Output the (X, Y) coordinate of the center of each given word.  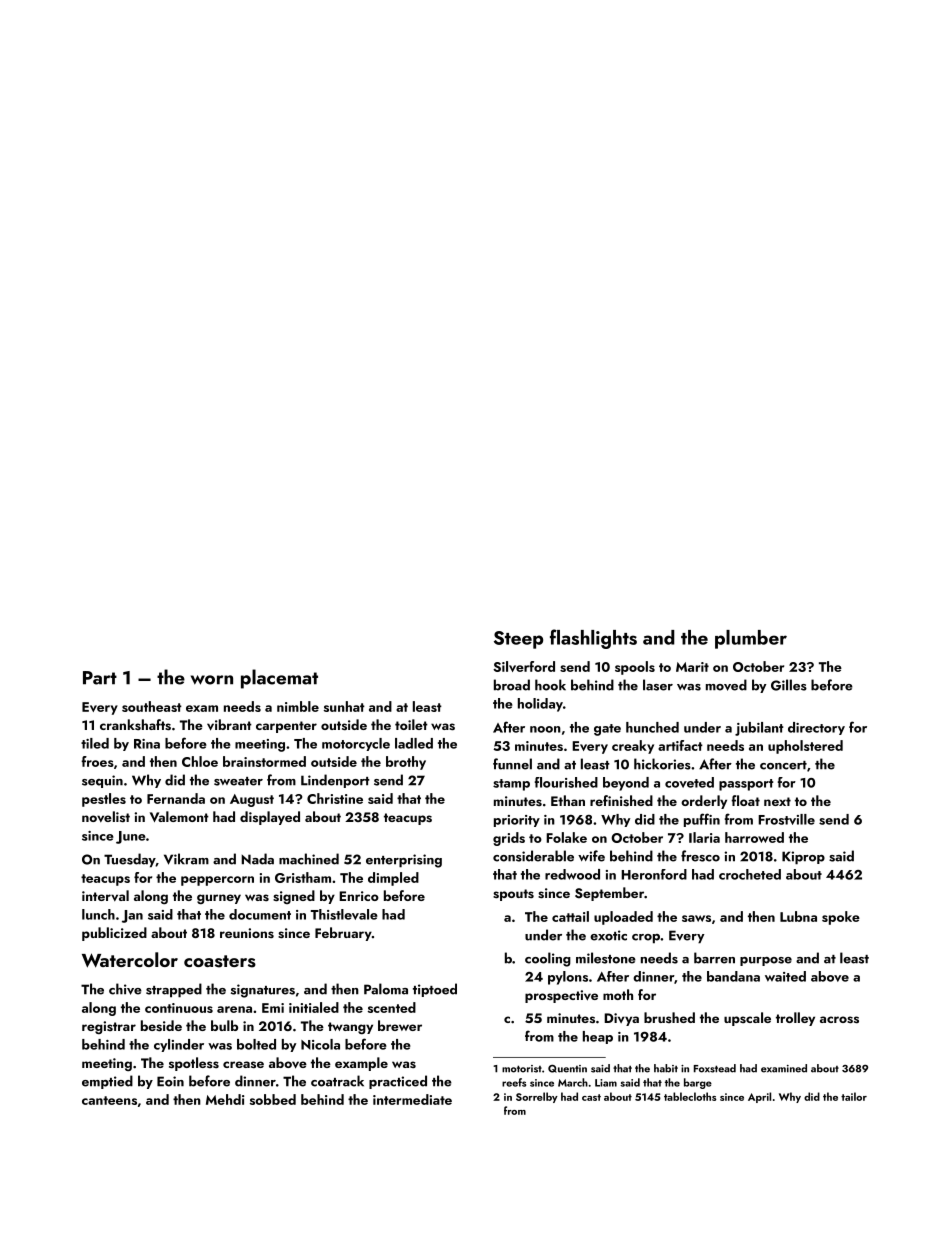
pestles (104, 800)
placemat (279, 679)
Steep (518, 640)
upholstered (805, 747)
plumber (751, 639)
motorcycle (356, 744)
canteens (109, 1100)
